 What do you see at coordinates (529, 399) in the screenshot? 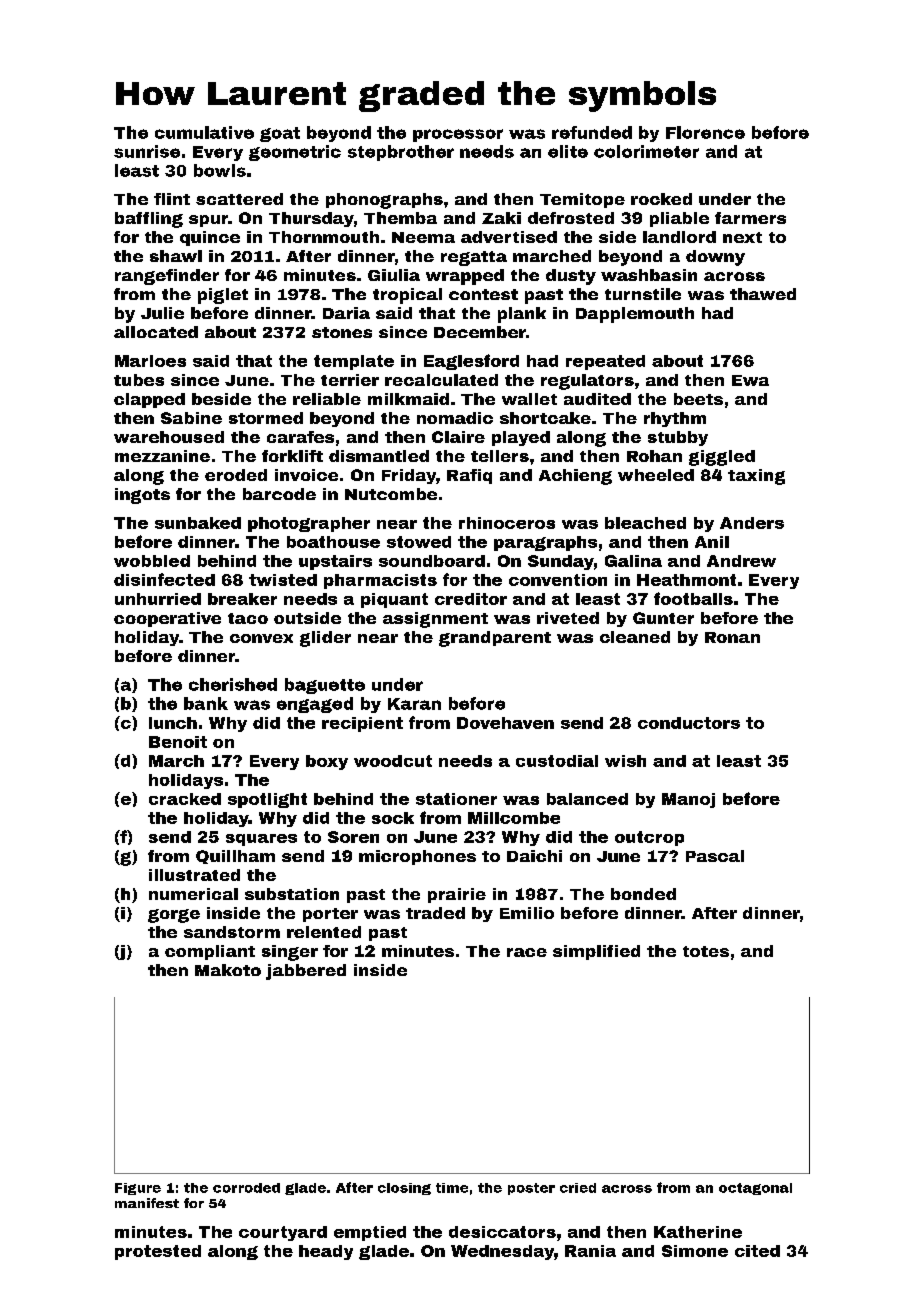
I see `wallet` at bounding box center [529, 399].
